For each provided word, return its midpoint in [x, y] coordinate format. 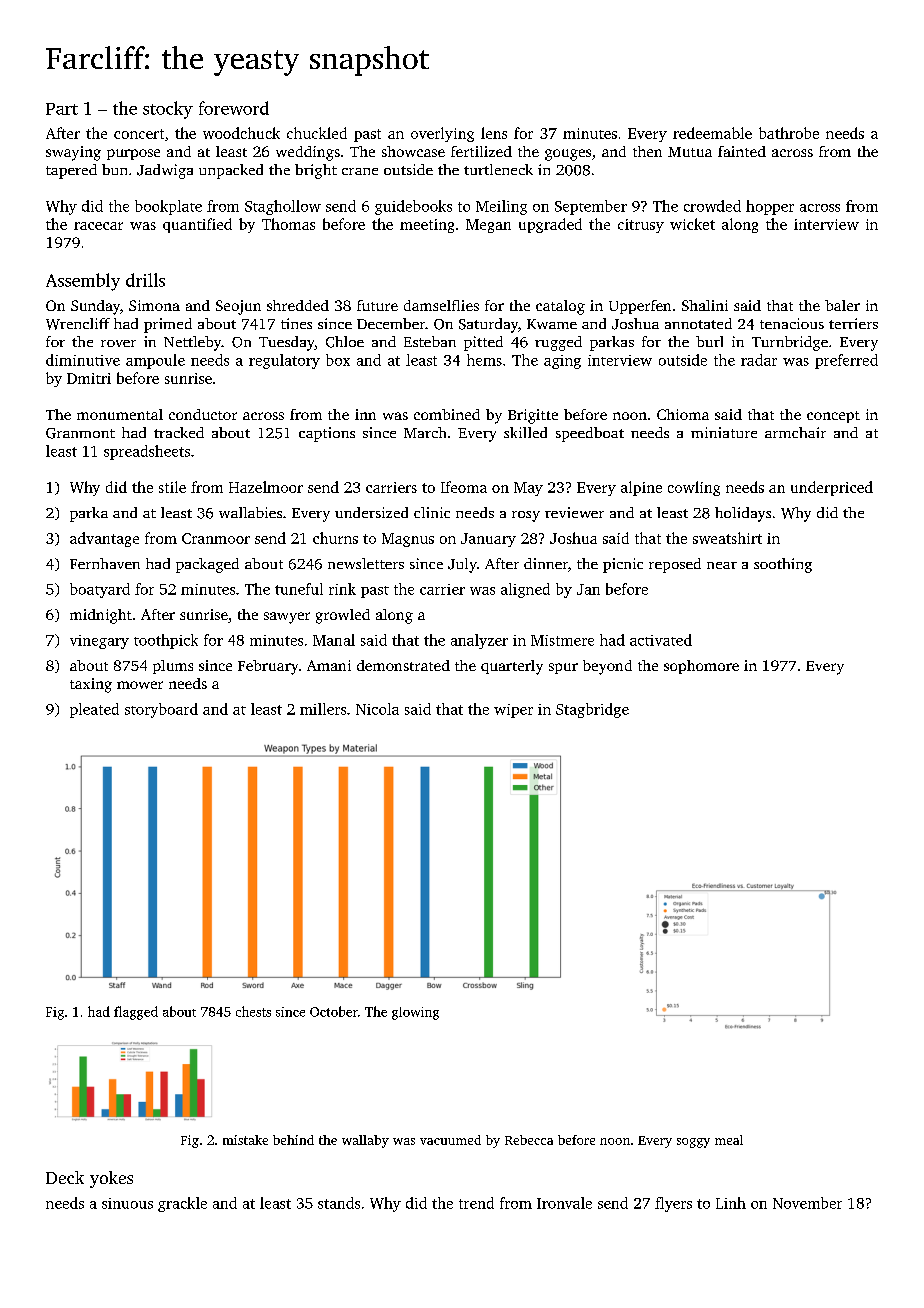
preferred [846, 361]
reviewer [574, 512]
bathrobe [789, 133]
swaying [73, 153]
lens [494, 133]
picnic [623, 565]
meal [729, 1140]
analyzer [479, 641]
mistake [245, 1140]
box [338, 360]
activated [661, 640]
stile [172, 487]
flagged [136, 1013]
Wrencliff [78, 324]
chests [253, 1011]
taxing [91, 685]
